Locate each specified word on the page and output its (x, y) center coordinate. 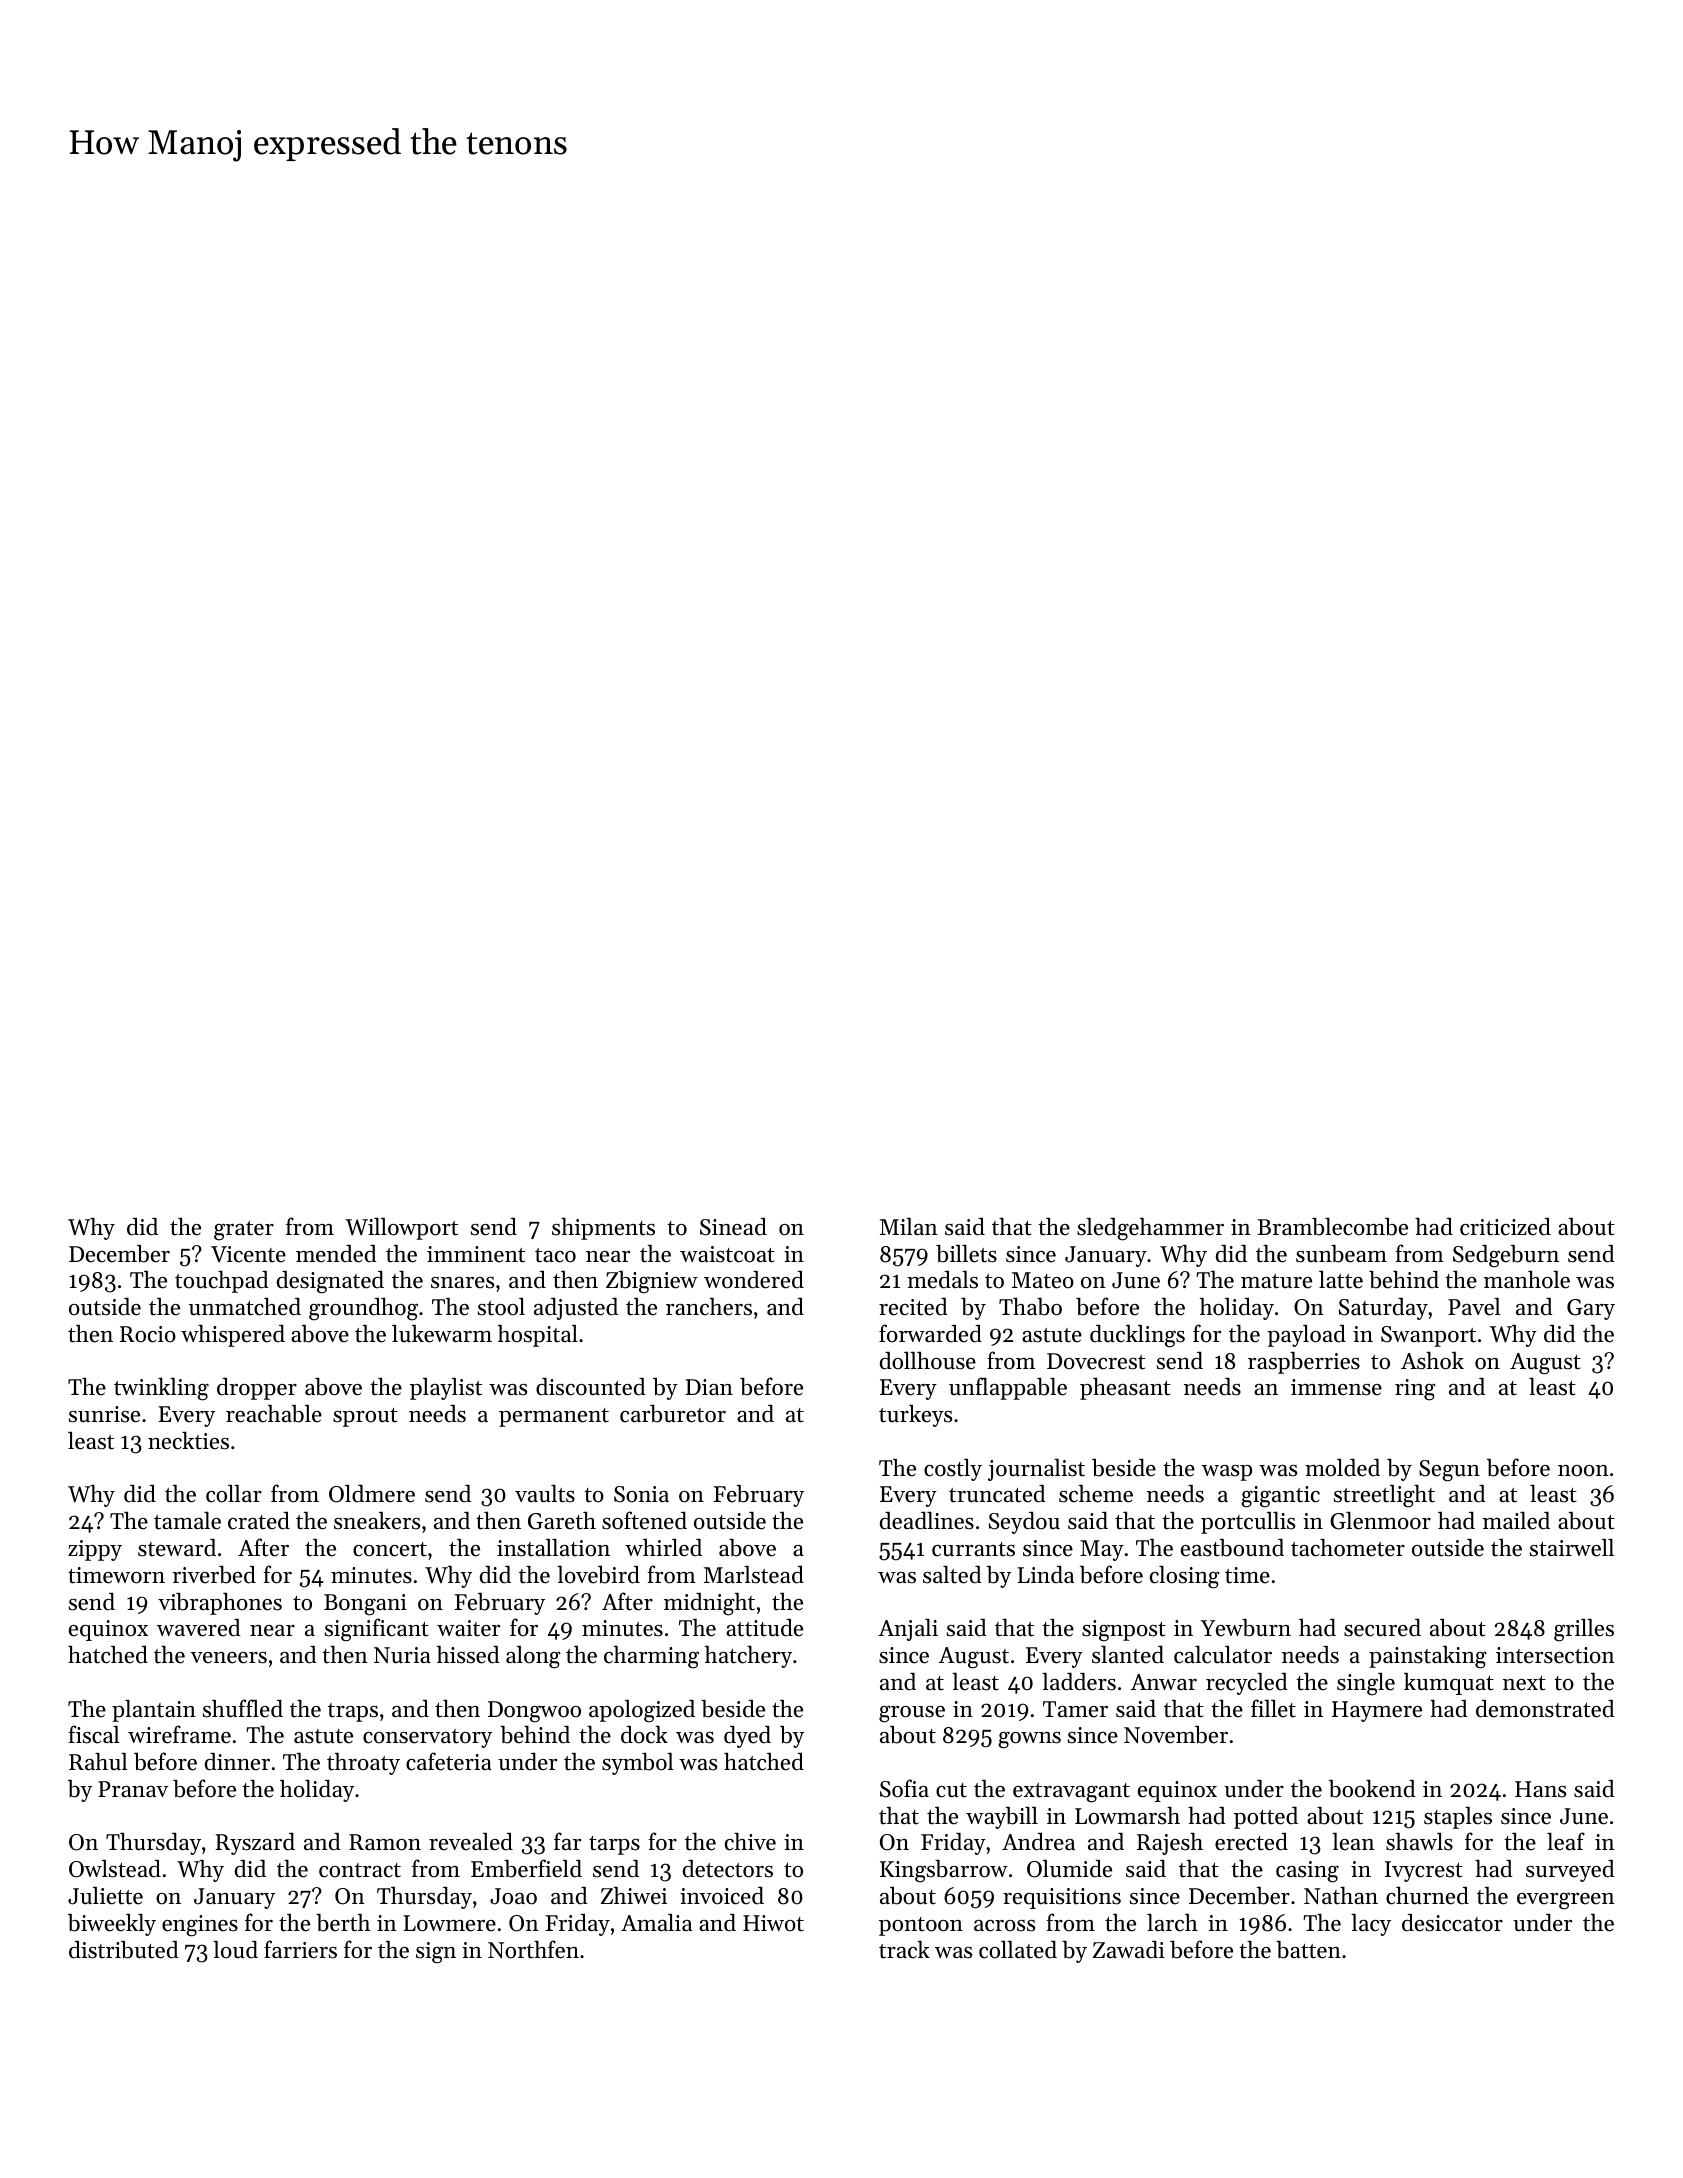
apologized (642, 1711)
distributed (124, 1950)
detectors (728, 1869)
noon (1583, 1471)
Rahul (98, 1761)
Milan (909, 1226)
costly (953, 1470)
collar (234, 1493)
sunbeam (1341, 1254)
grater (244, 1231)
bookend (1372, 1788)
